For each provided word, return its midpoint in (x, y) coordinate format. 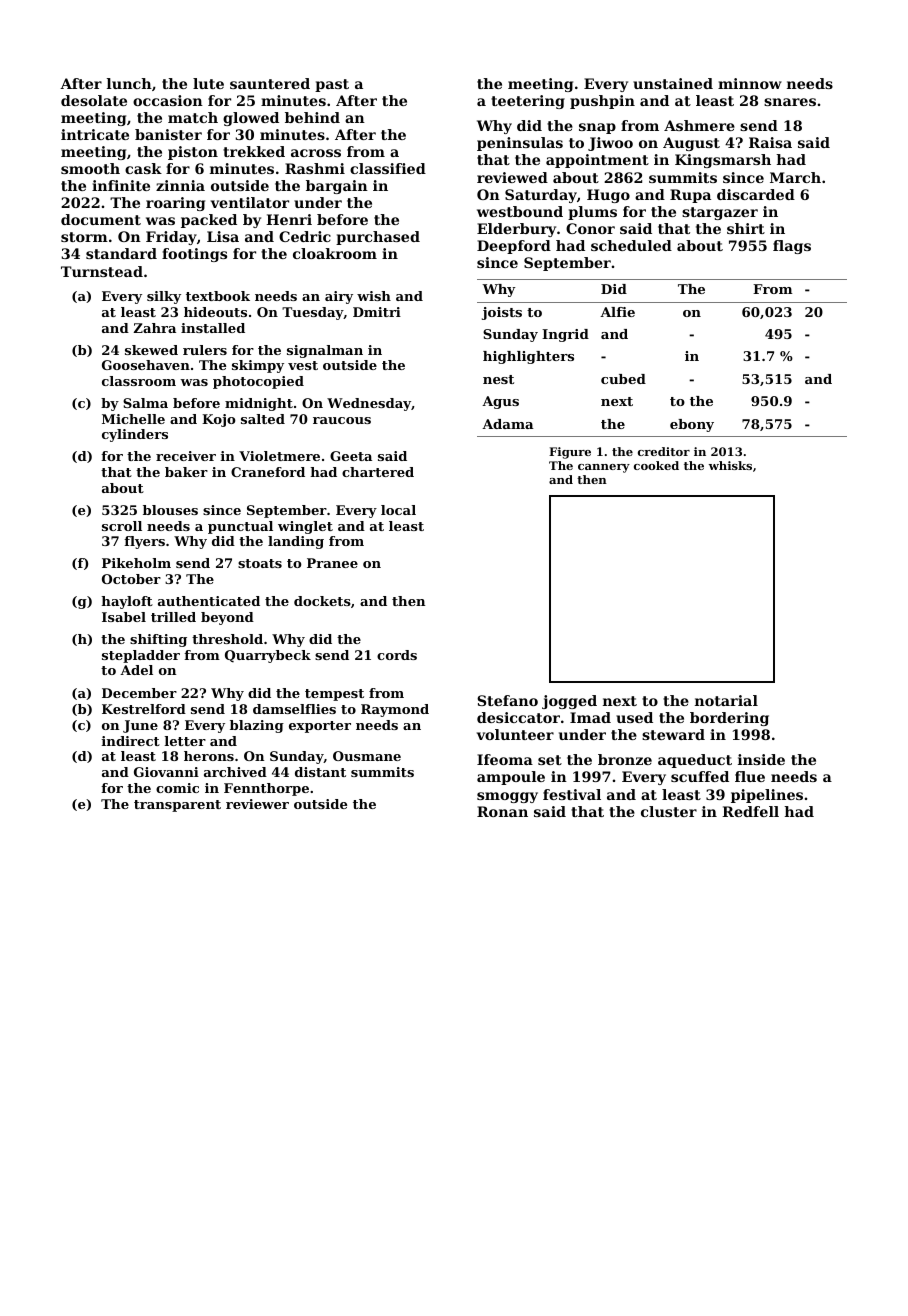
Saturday (541, 196)
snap (597, 128)
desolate (94, 100)
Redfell (750, 811)
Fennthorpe (266, 789)
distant (320, 772)
